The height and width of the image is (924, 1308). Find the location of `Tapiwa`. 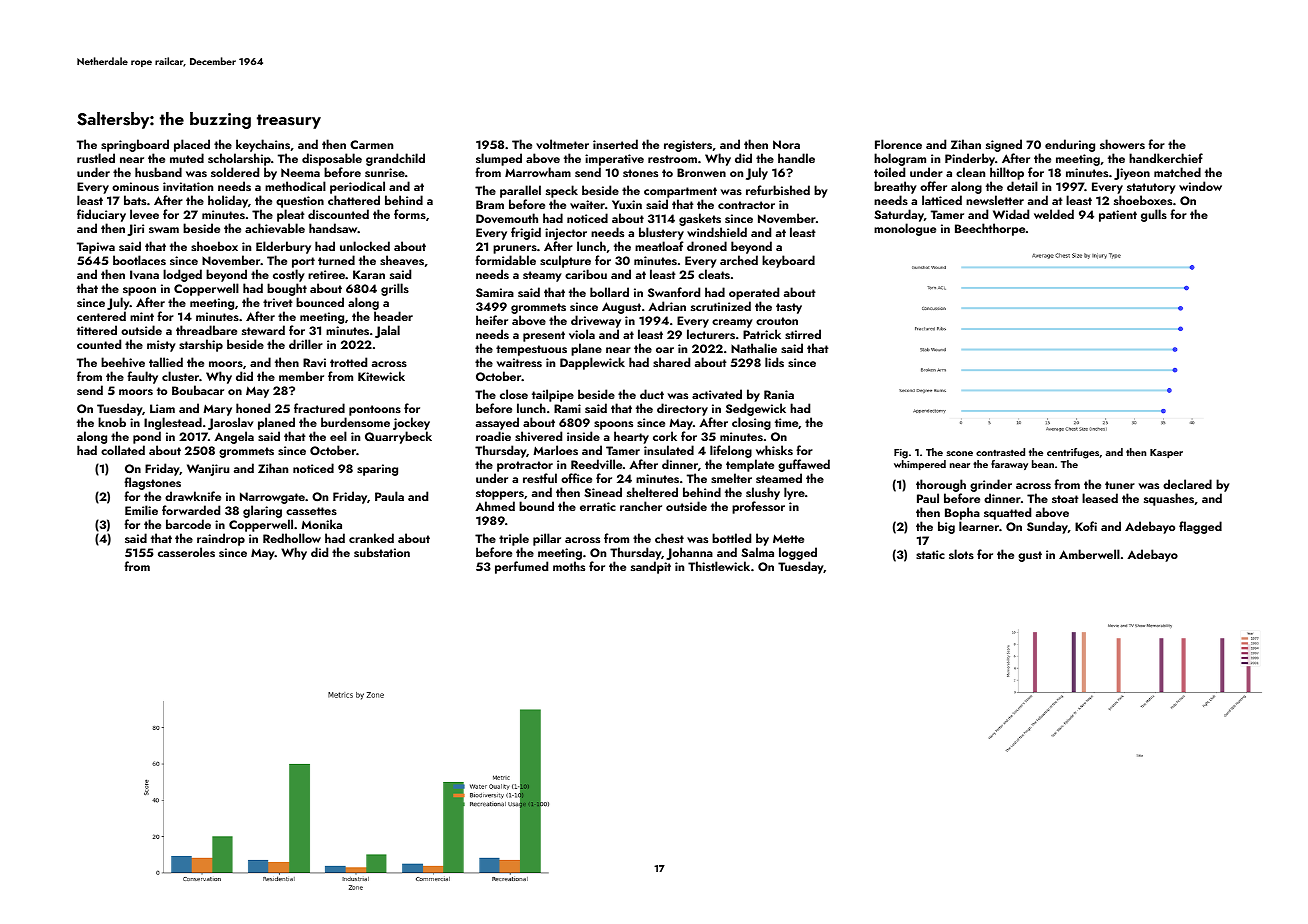

Tapiwa is located at coordinates (96, 248).
